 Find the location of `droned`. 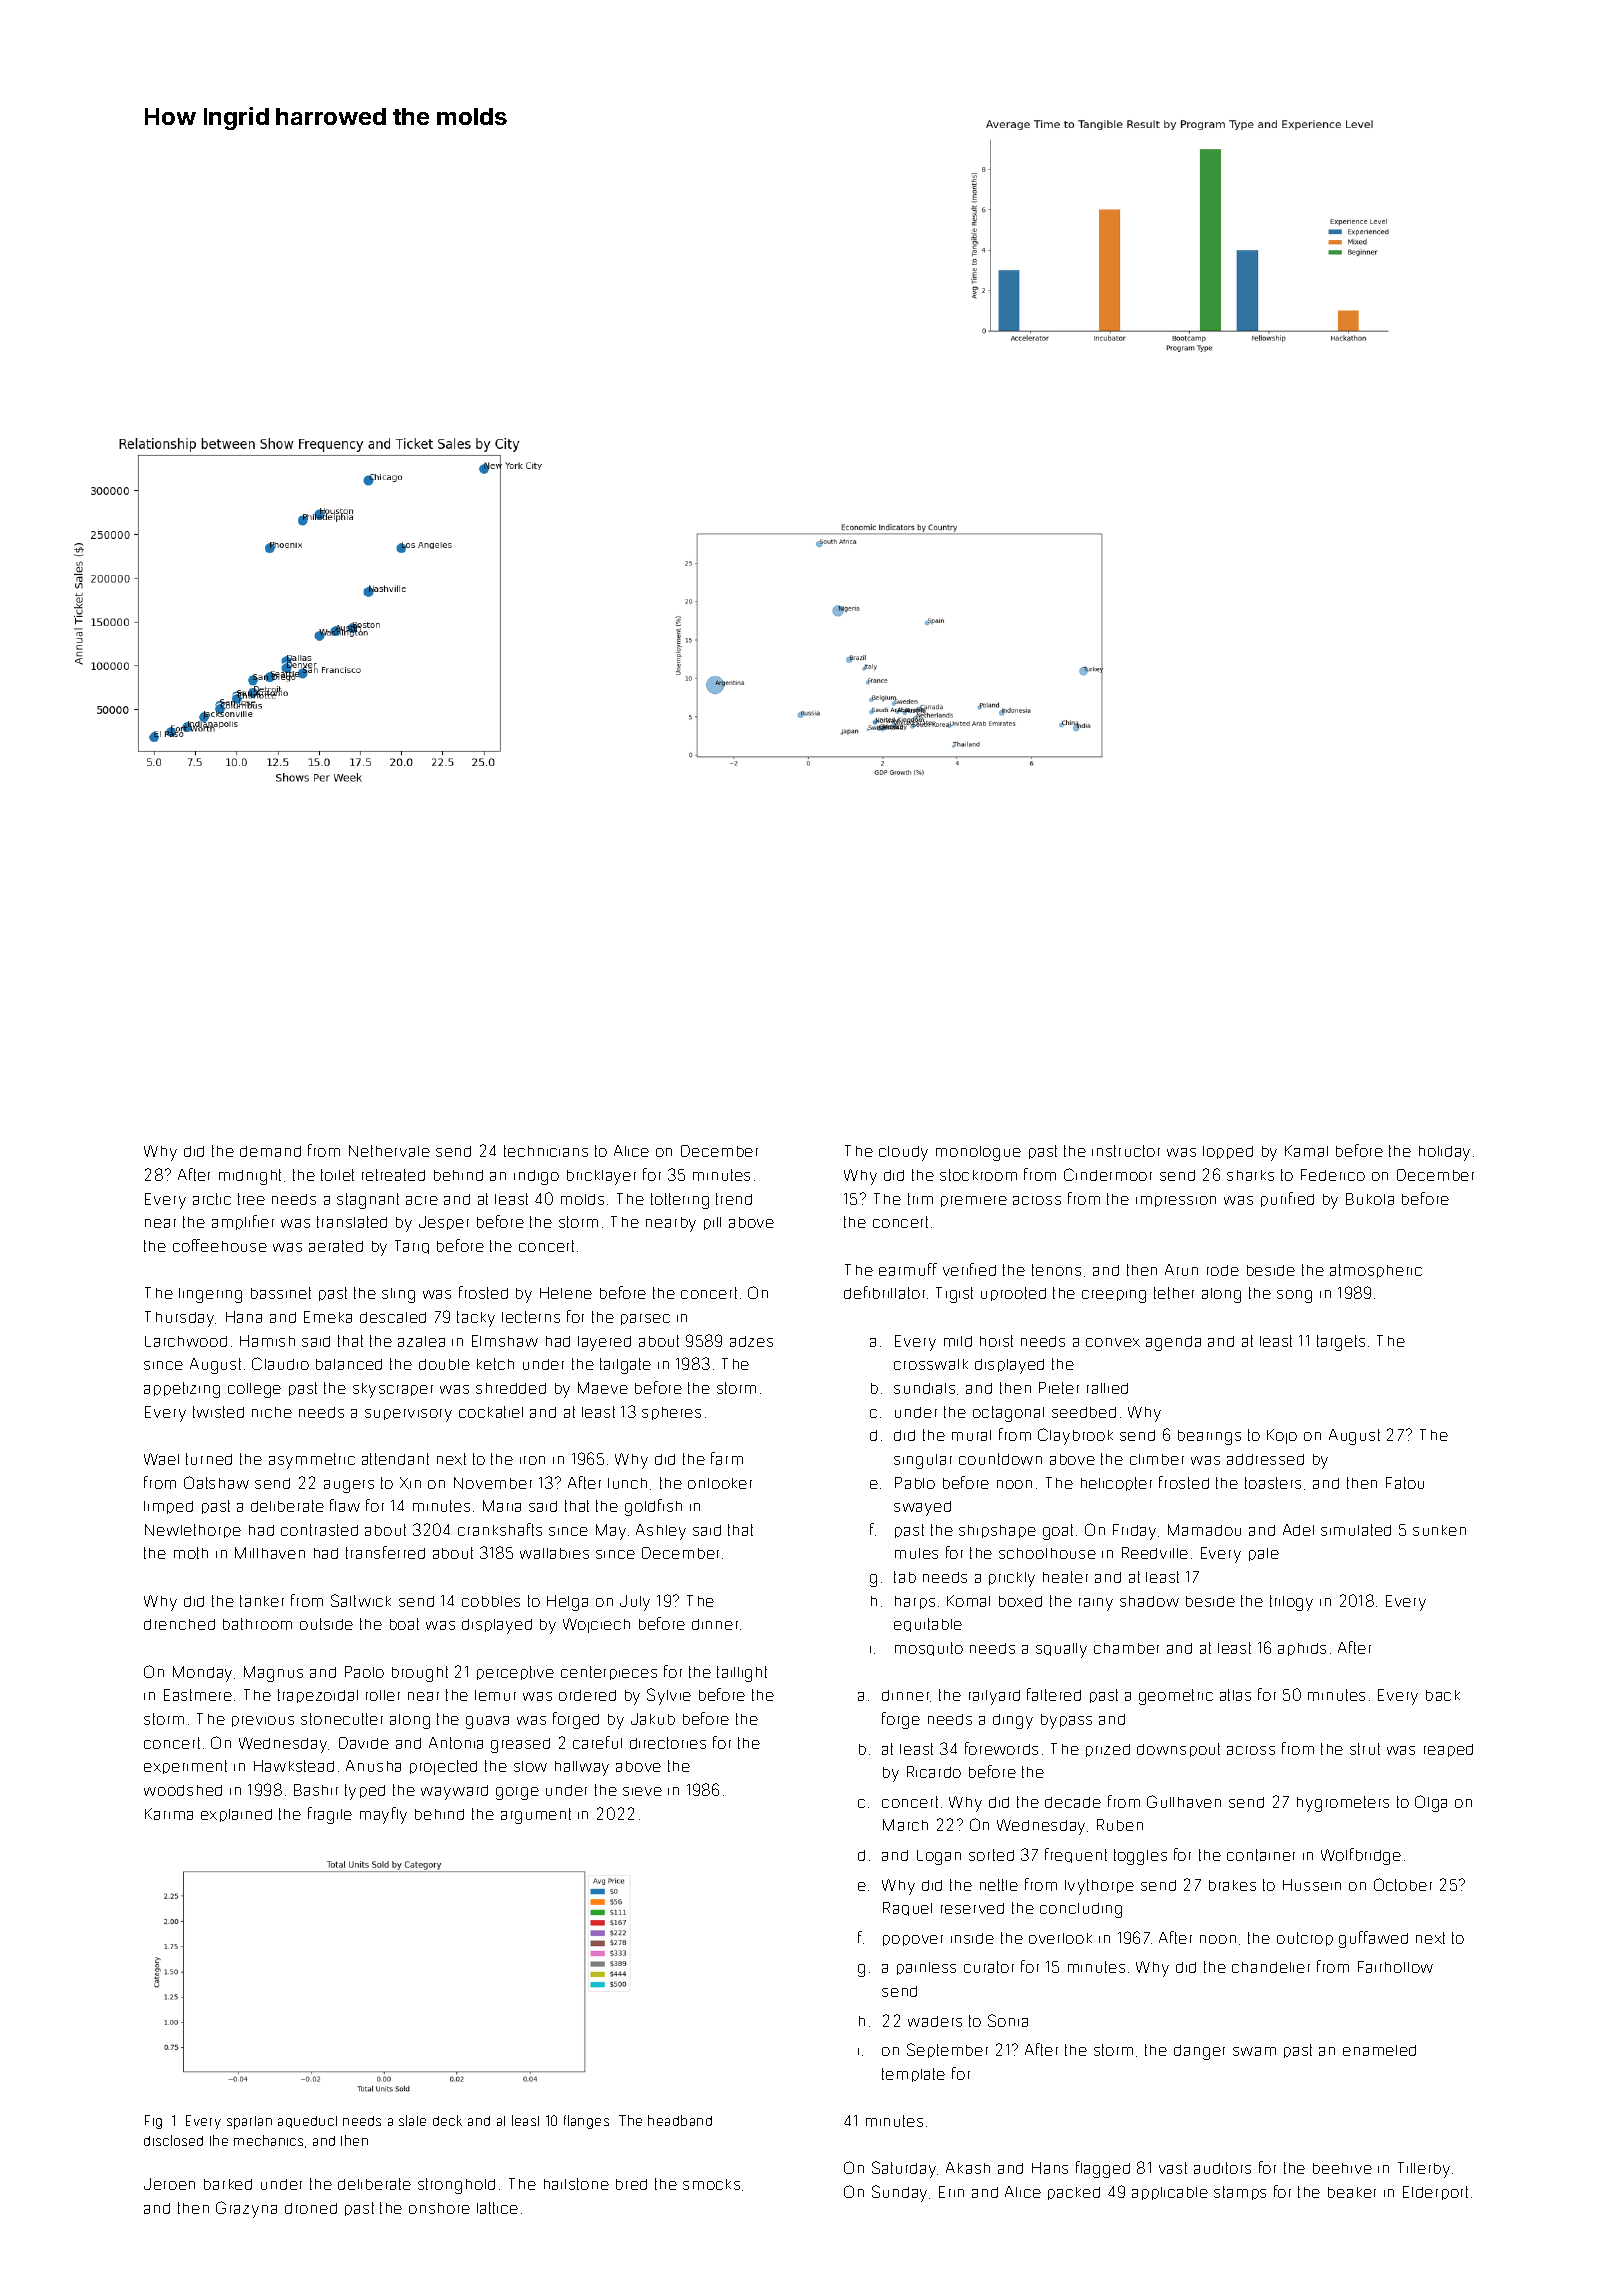

droned is located at coordinates (311, 2208).
